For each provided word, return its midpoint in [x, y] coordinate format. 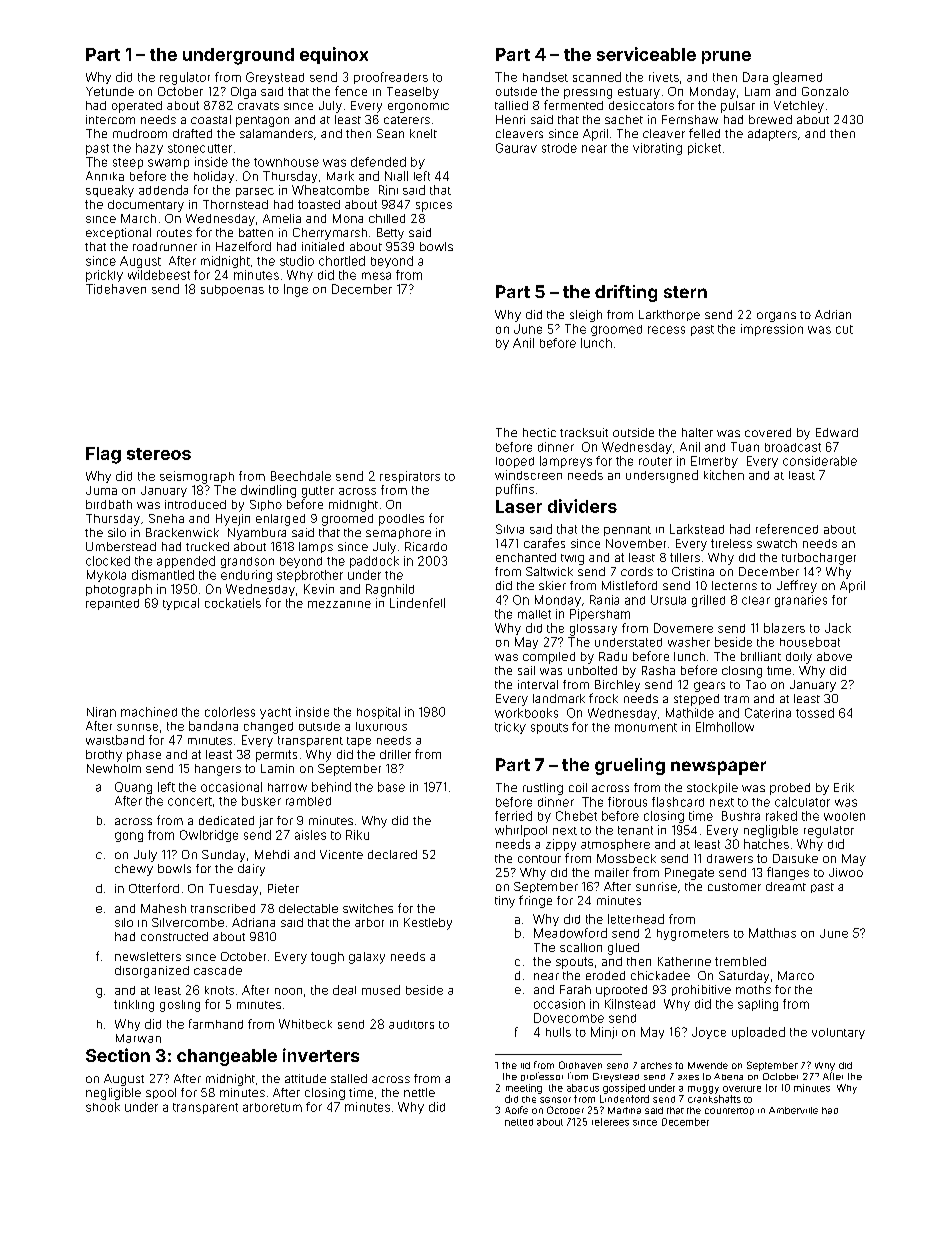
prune [726, 57]
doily [799, 658]
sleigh [586, 316]
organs [776, 317]
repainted [112, 604]
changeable [227, 1057]
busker [261, 801]
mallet [534, 614]
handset [545, 77]
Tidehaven [116, 289]
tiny [505, 902]
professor [542, 1076]
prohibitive [701, 990]
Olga [243, 93]
